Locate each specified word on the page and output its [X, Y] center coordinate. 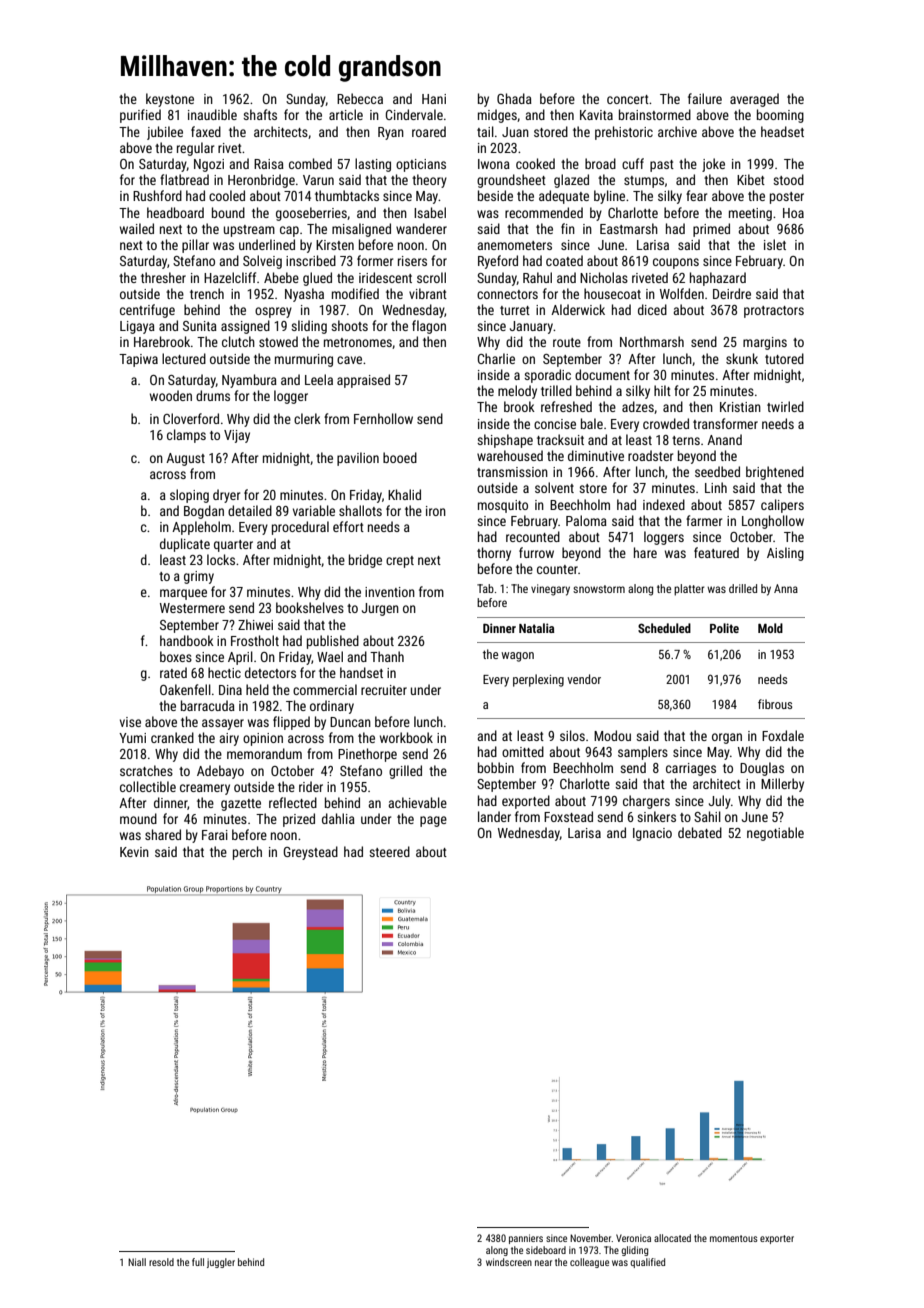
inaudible [212, 114]
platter [689, 590]
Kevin [134, 852]
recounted [533, 536]
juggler [221, 1263]
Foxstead [568, 816]
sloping [189, 496]
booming [780, 116]
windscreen [509, 1262]
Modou [612, 735]
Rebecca [360, 98]
